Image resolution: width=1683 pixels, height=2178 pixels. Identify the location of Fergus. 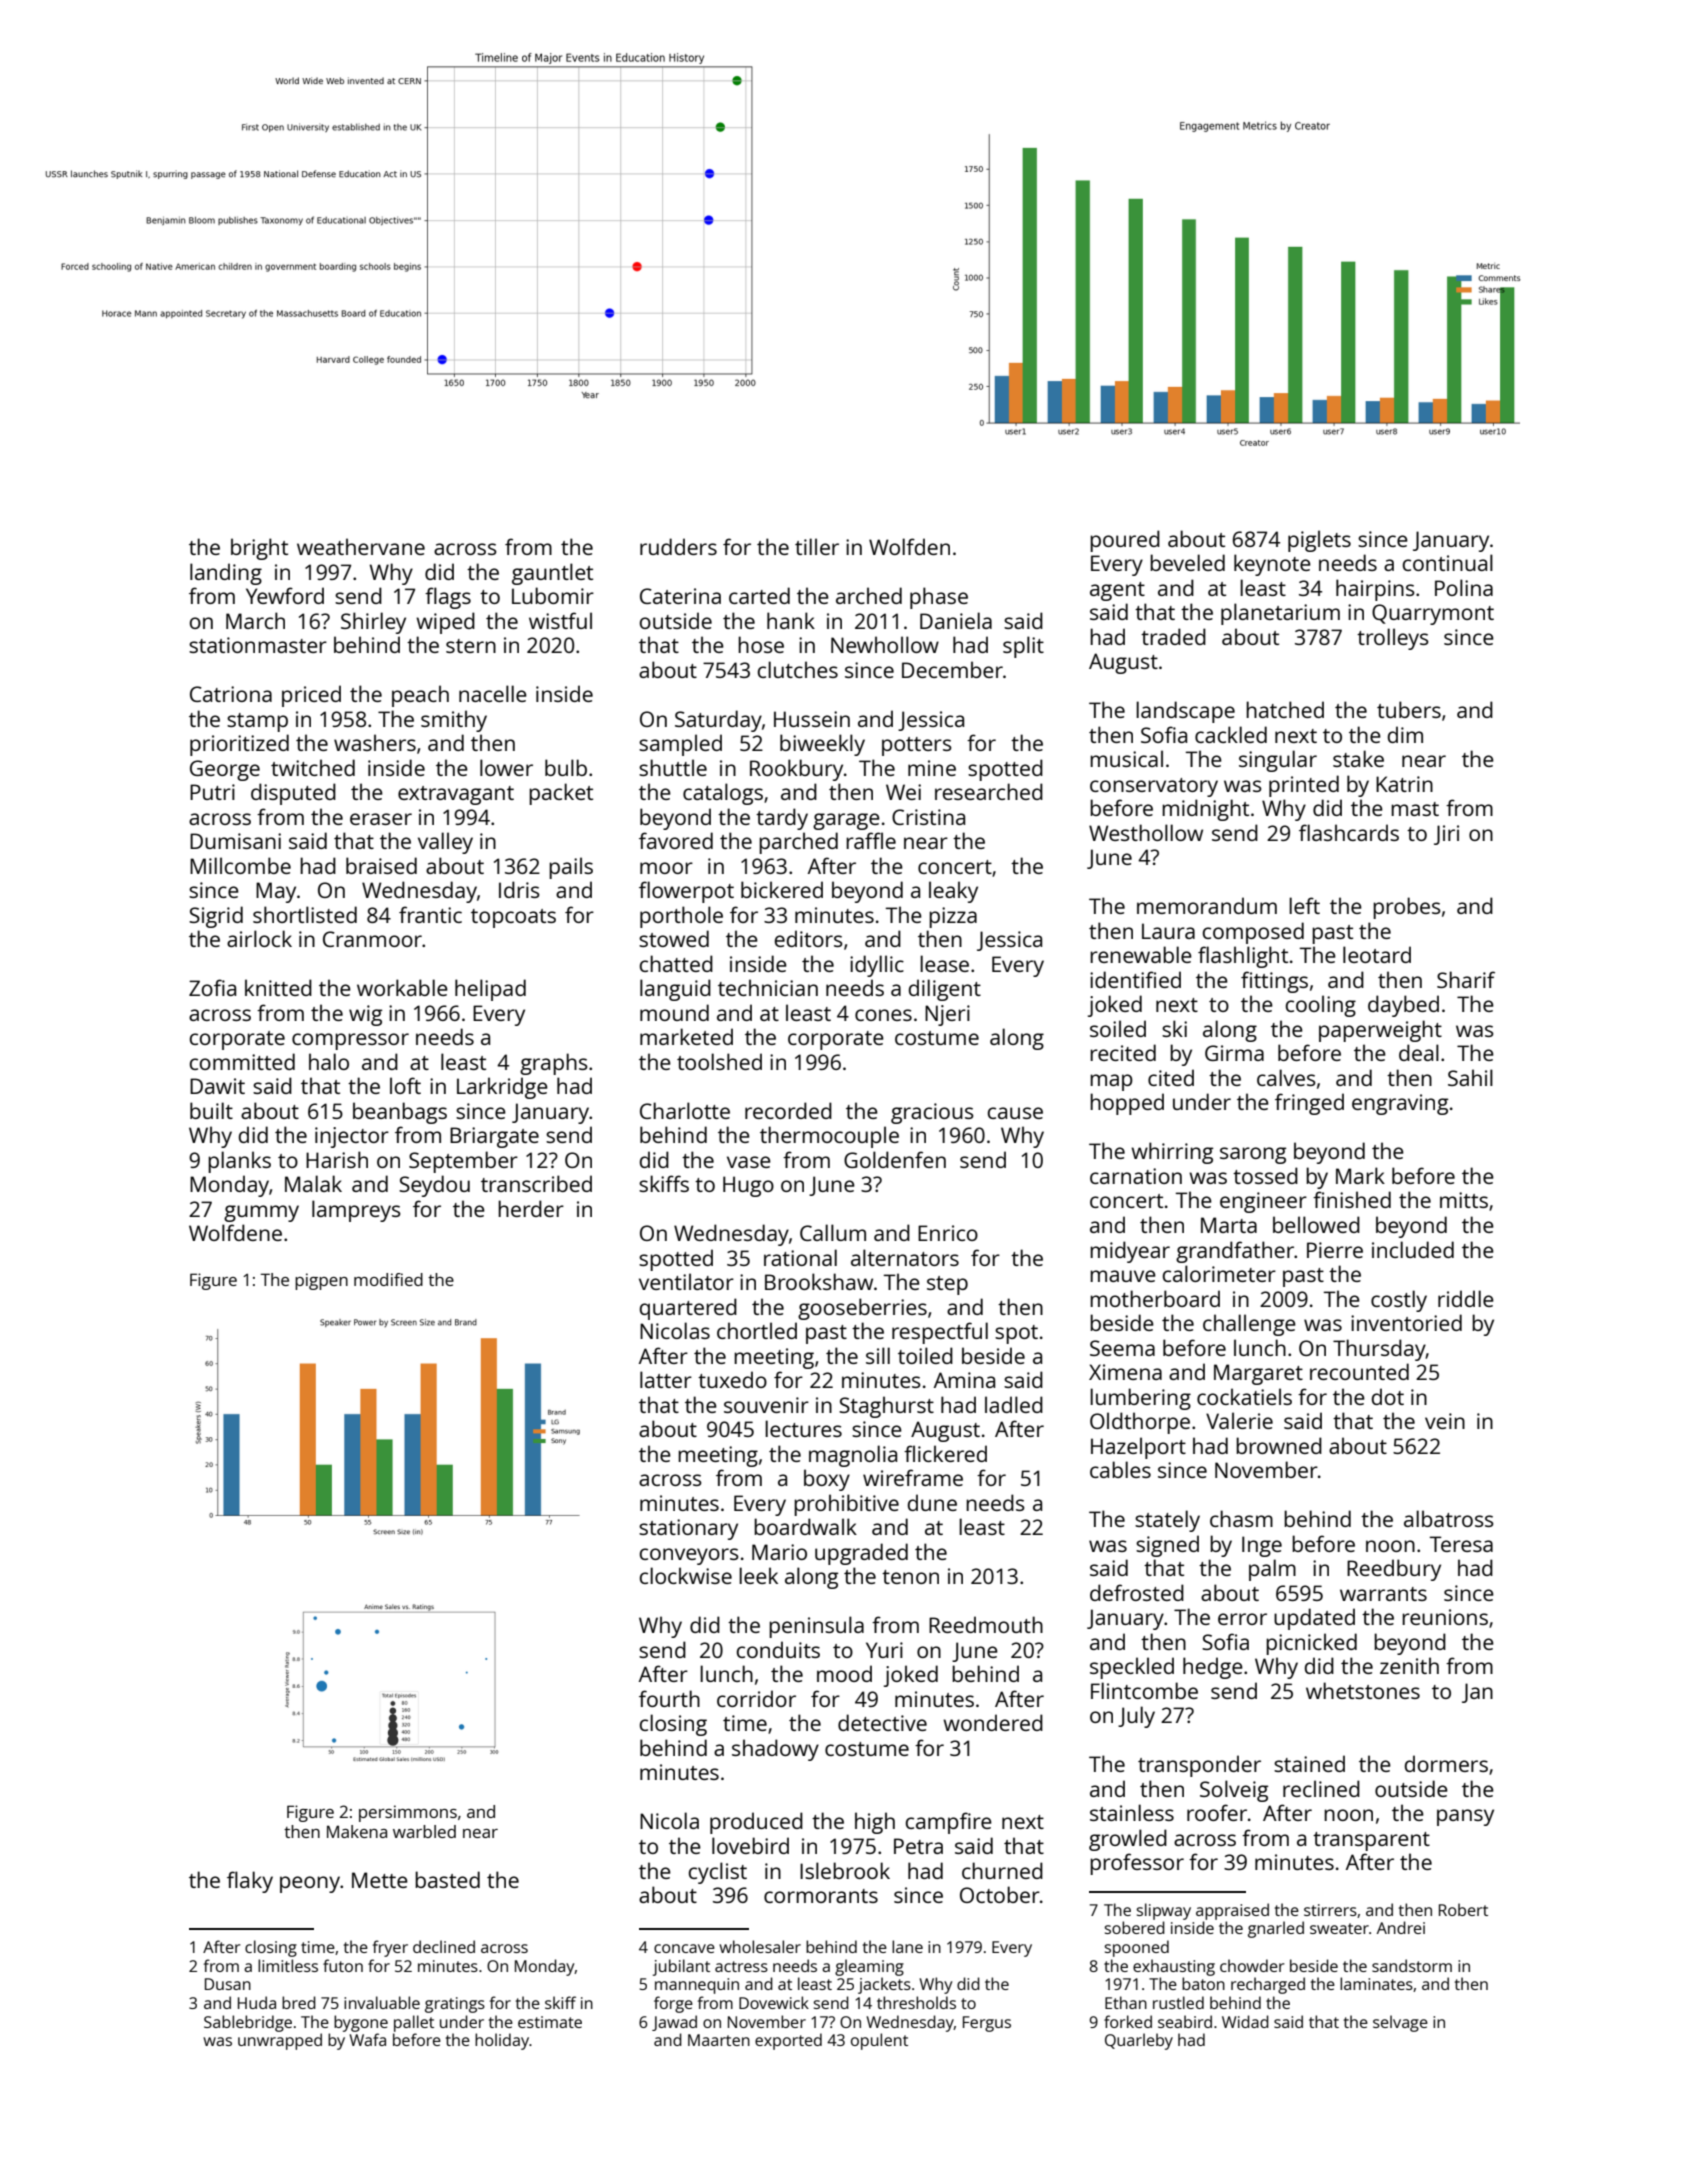
(987, 2024).
